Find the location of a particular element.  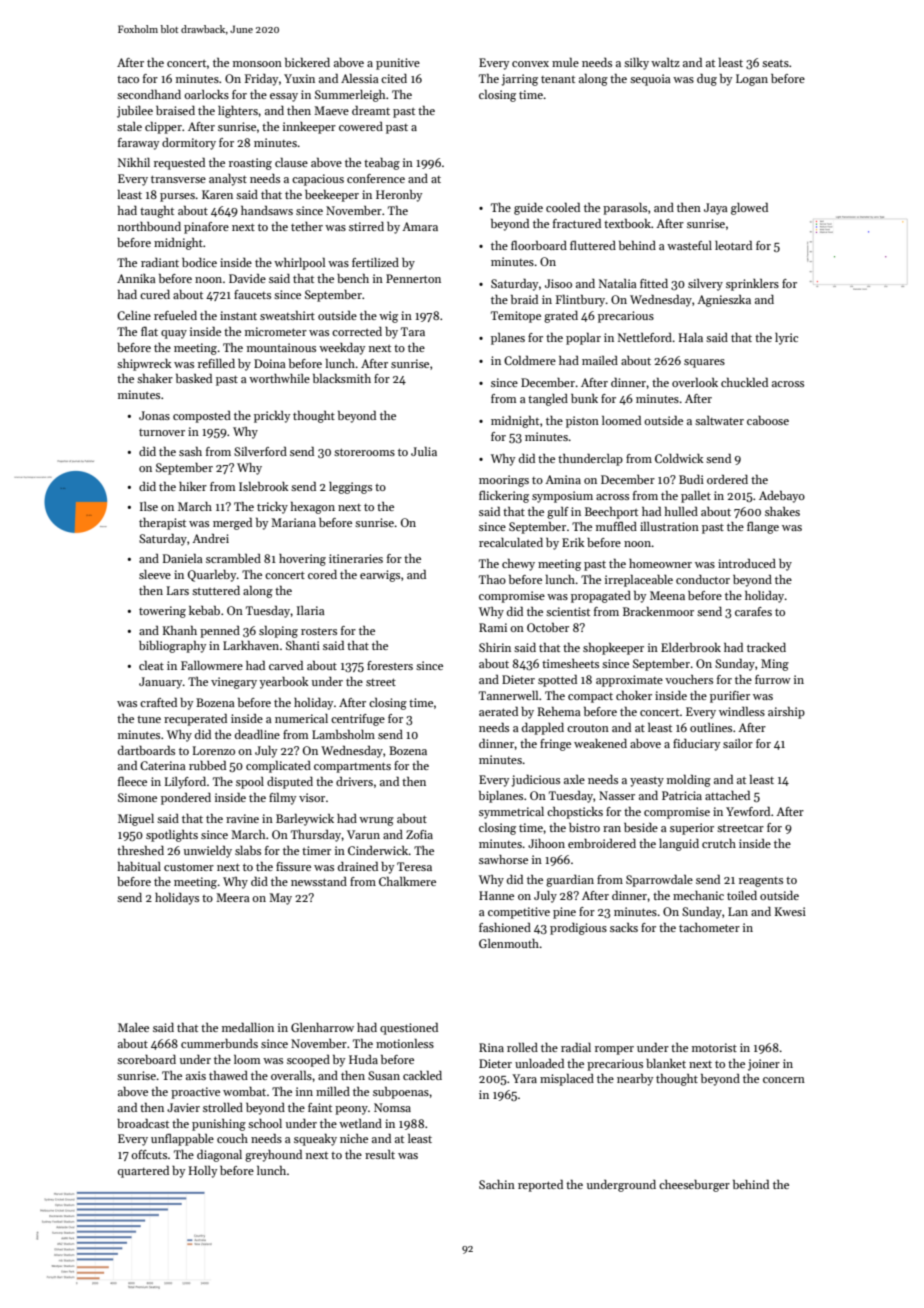

thawed is located at coordinates (228, 1075).
